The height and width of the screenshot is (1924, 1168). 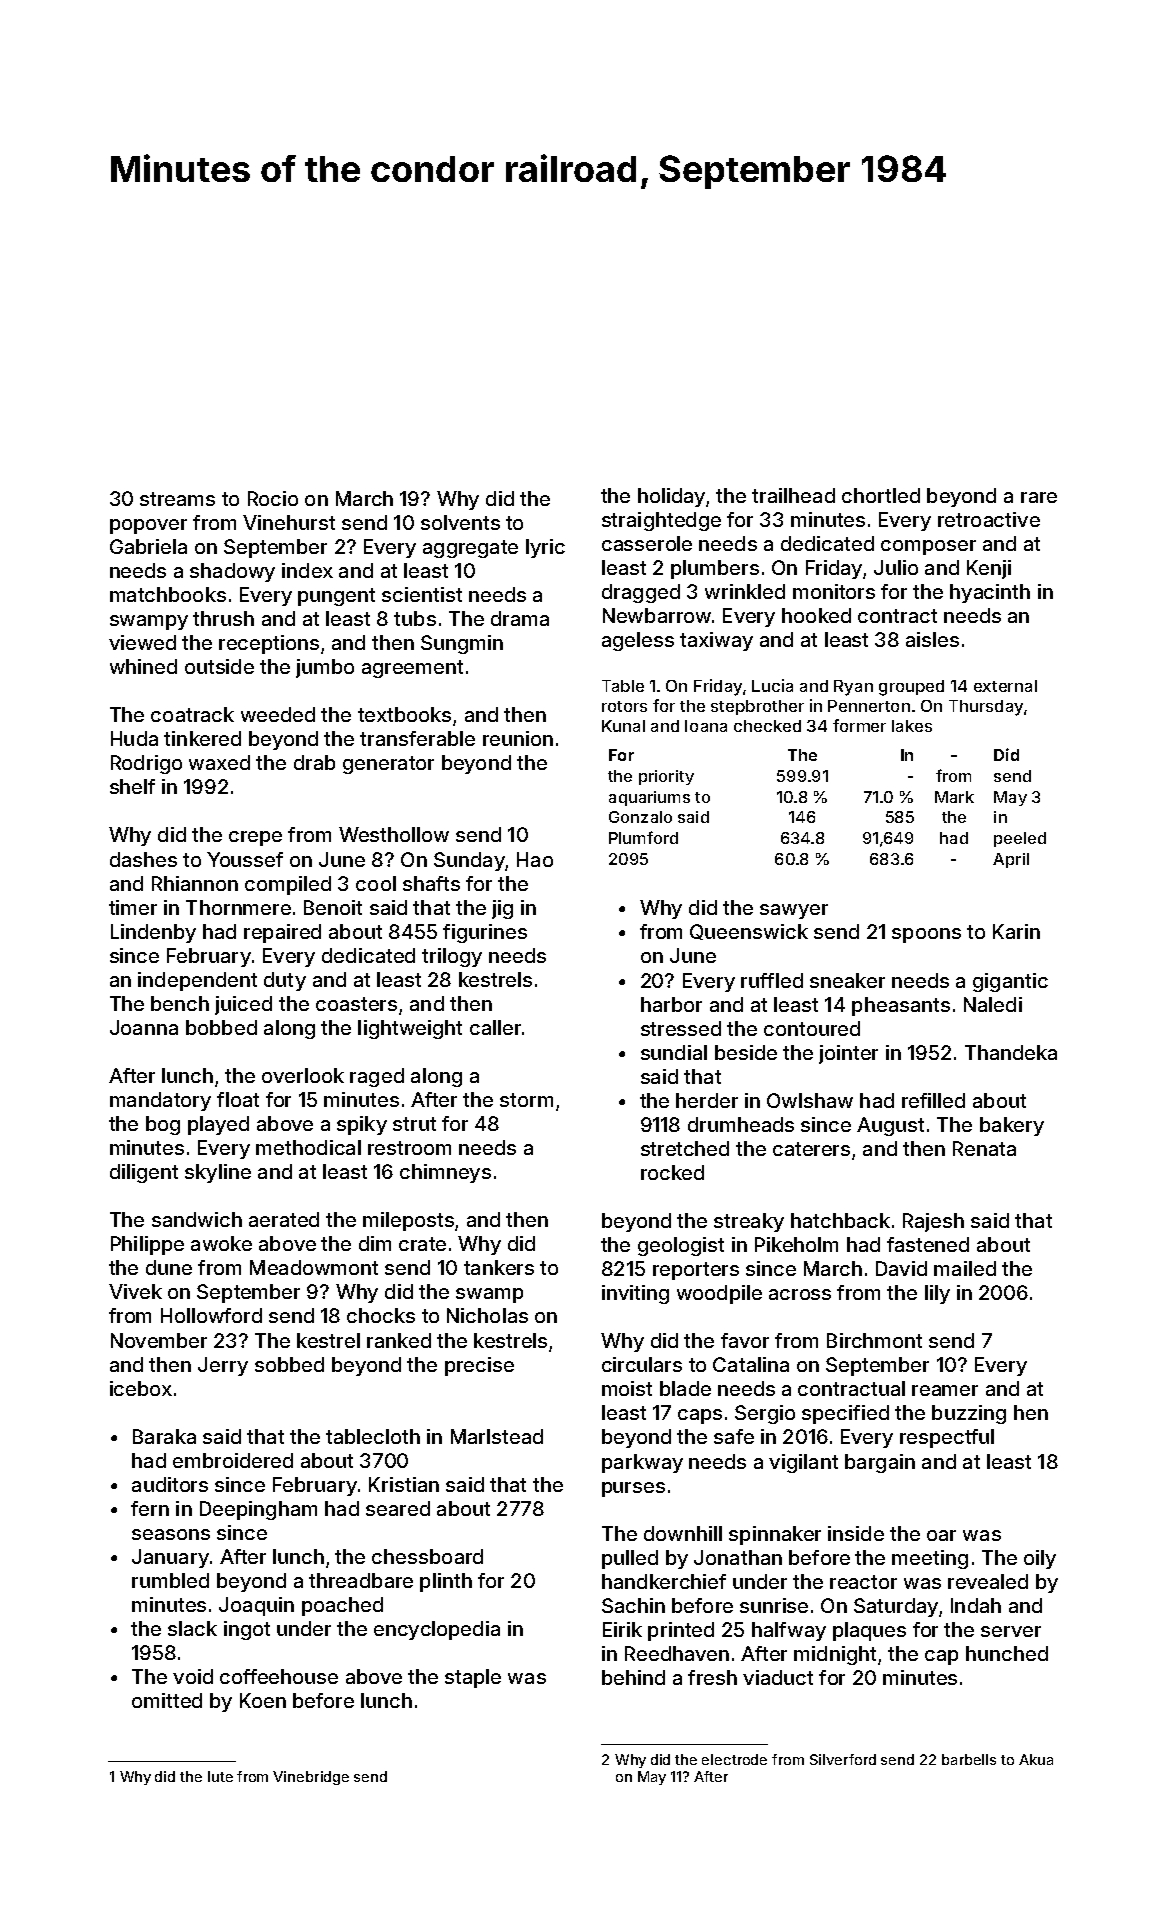 I want to click on rare, so click(x=1039, y=497).
